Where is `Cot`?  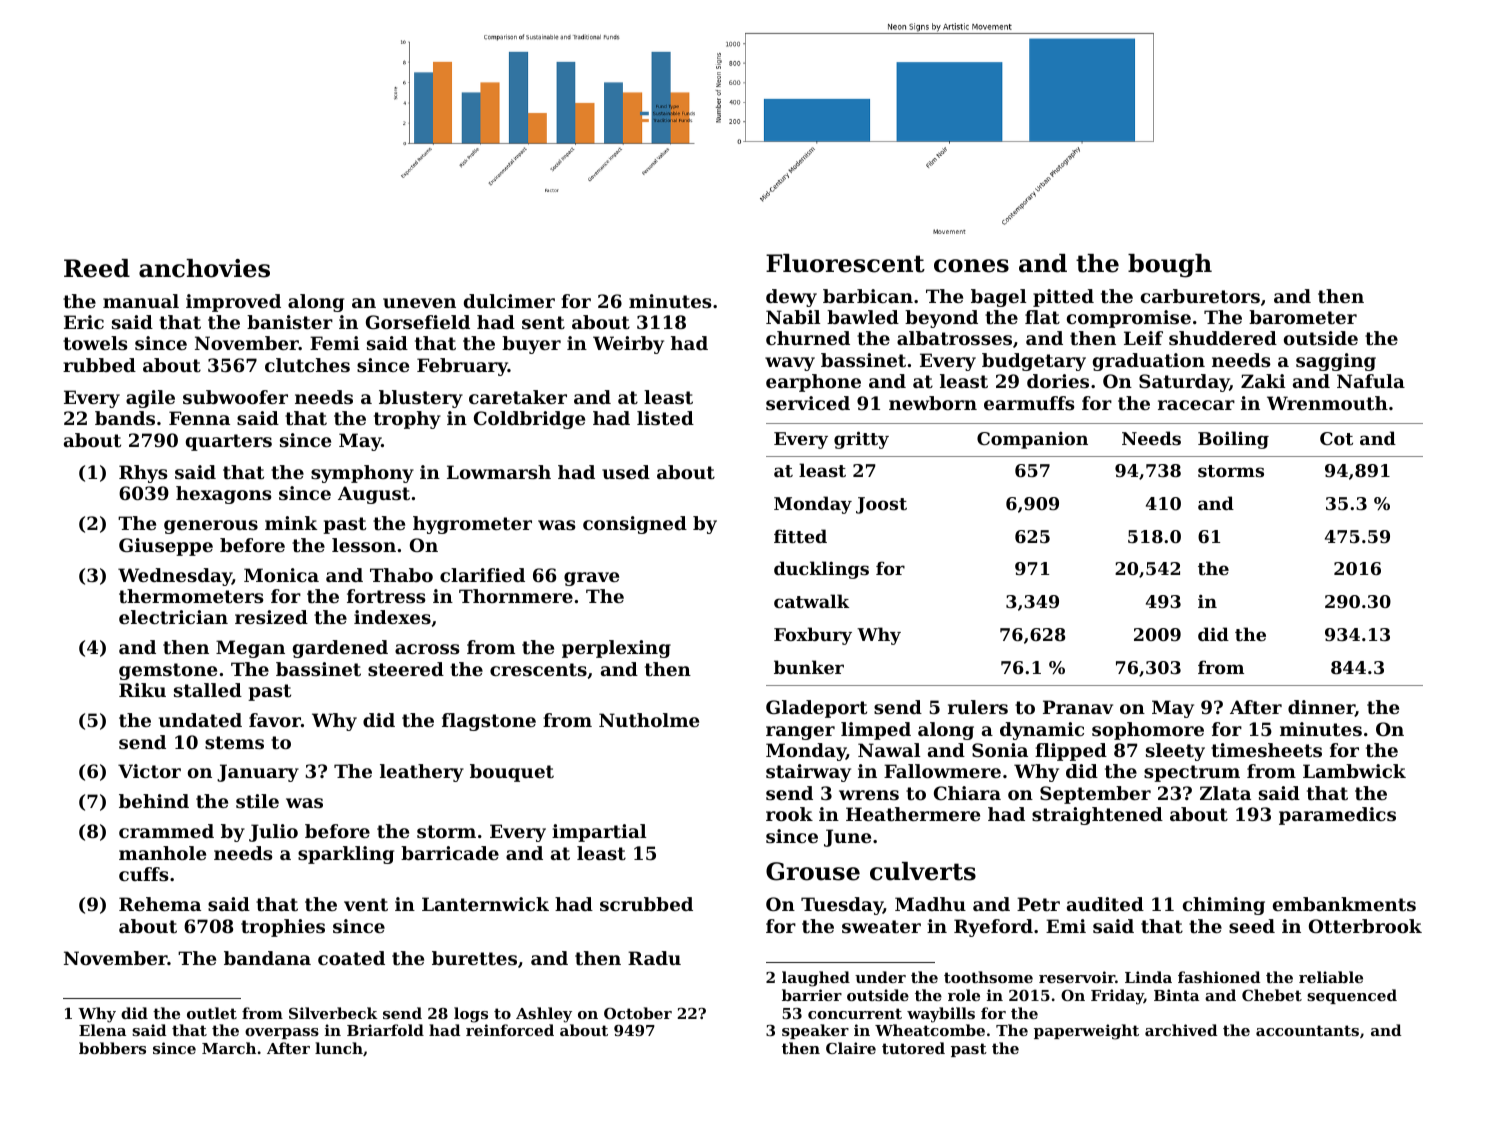 Cot is located at coordinates (1336, 438).
